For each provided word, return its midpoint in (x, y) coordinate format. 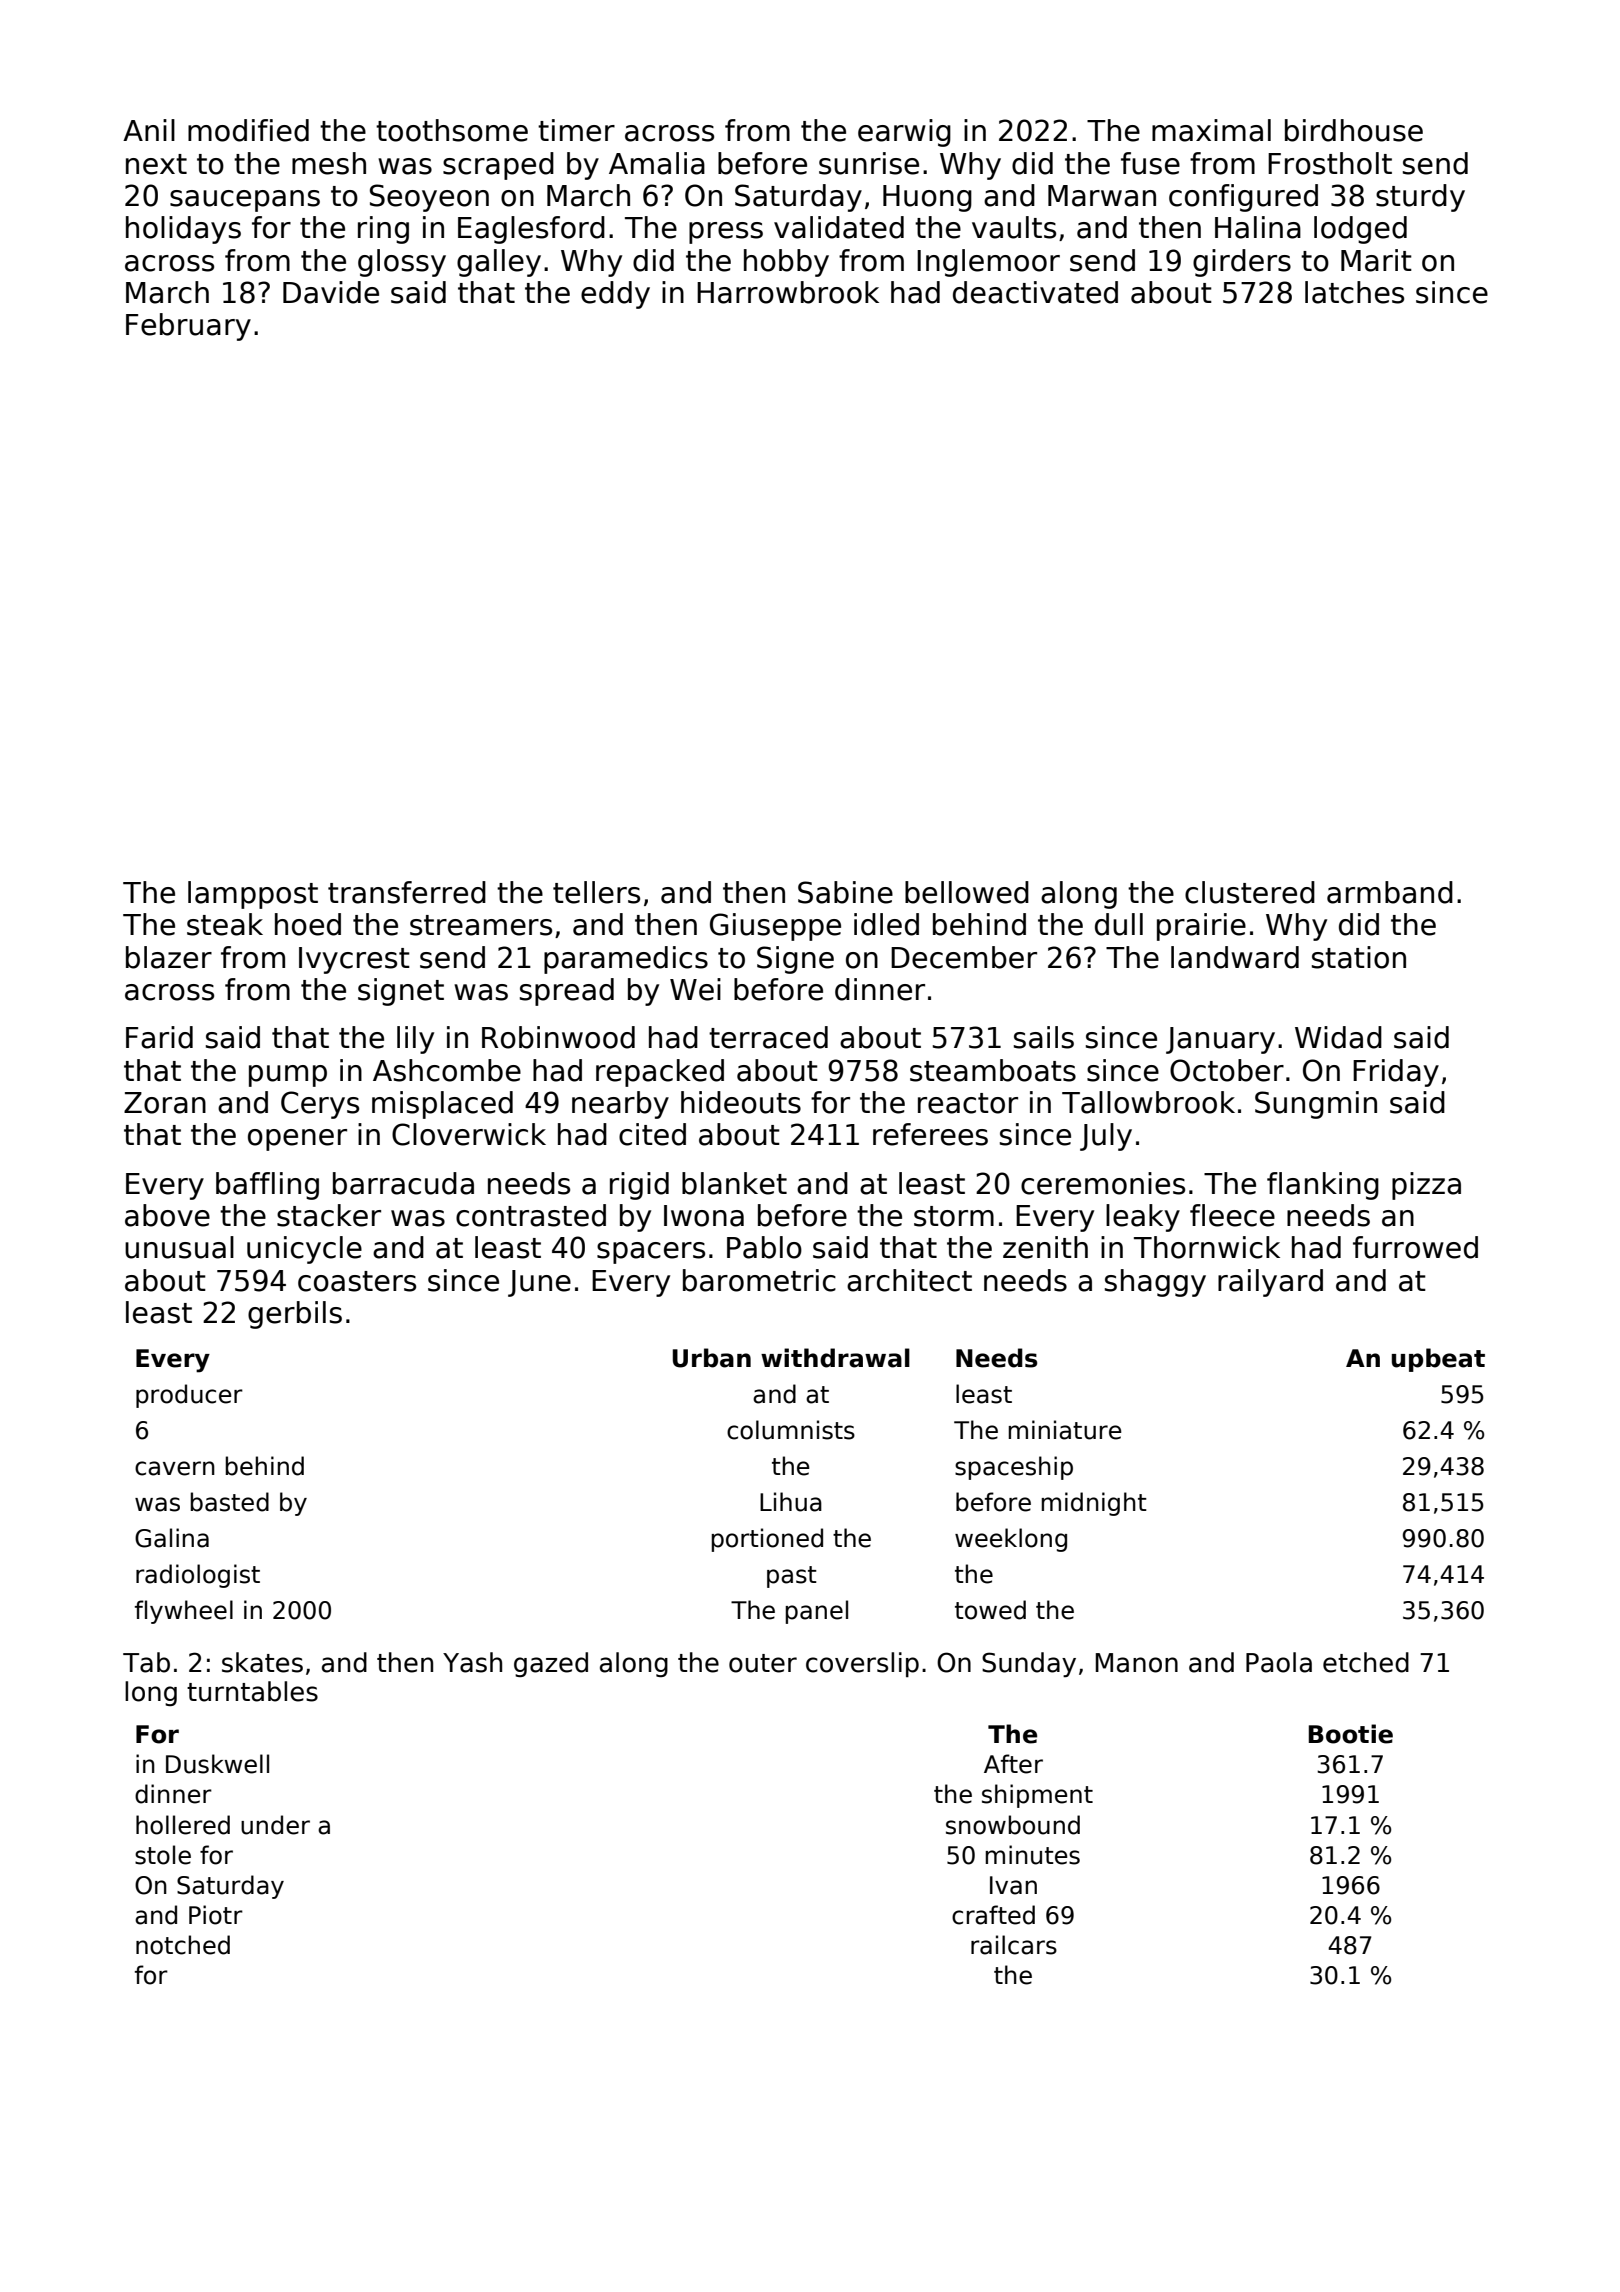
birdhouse (1354, 130)
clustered (1250, 892)
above (167, 1215)
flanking (1323, 1186)
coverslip (862, 1664)
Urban (712, 1358)
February (188, 327)
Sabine (845, 892)
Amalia (657, 163)
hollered (183, 1825)
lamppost (253, 895)
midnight (1094, 1504)
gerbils (295, 1315)
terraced (768, 1037)
